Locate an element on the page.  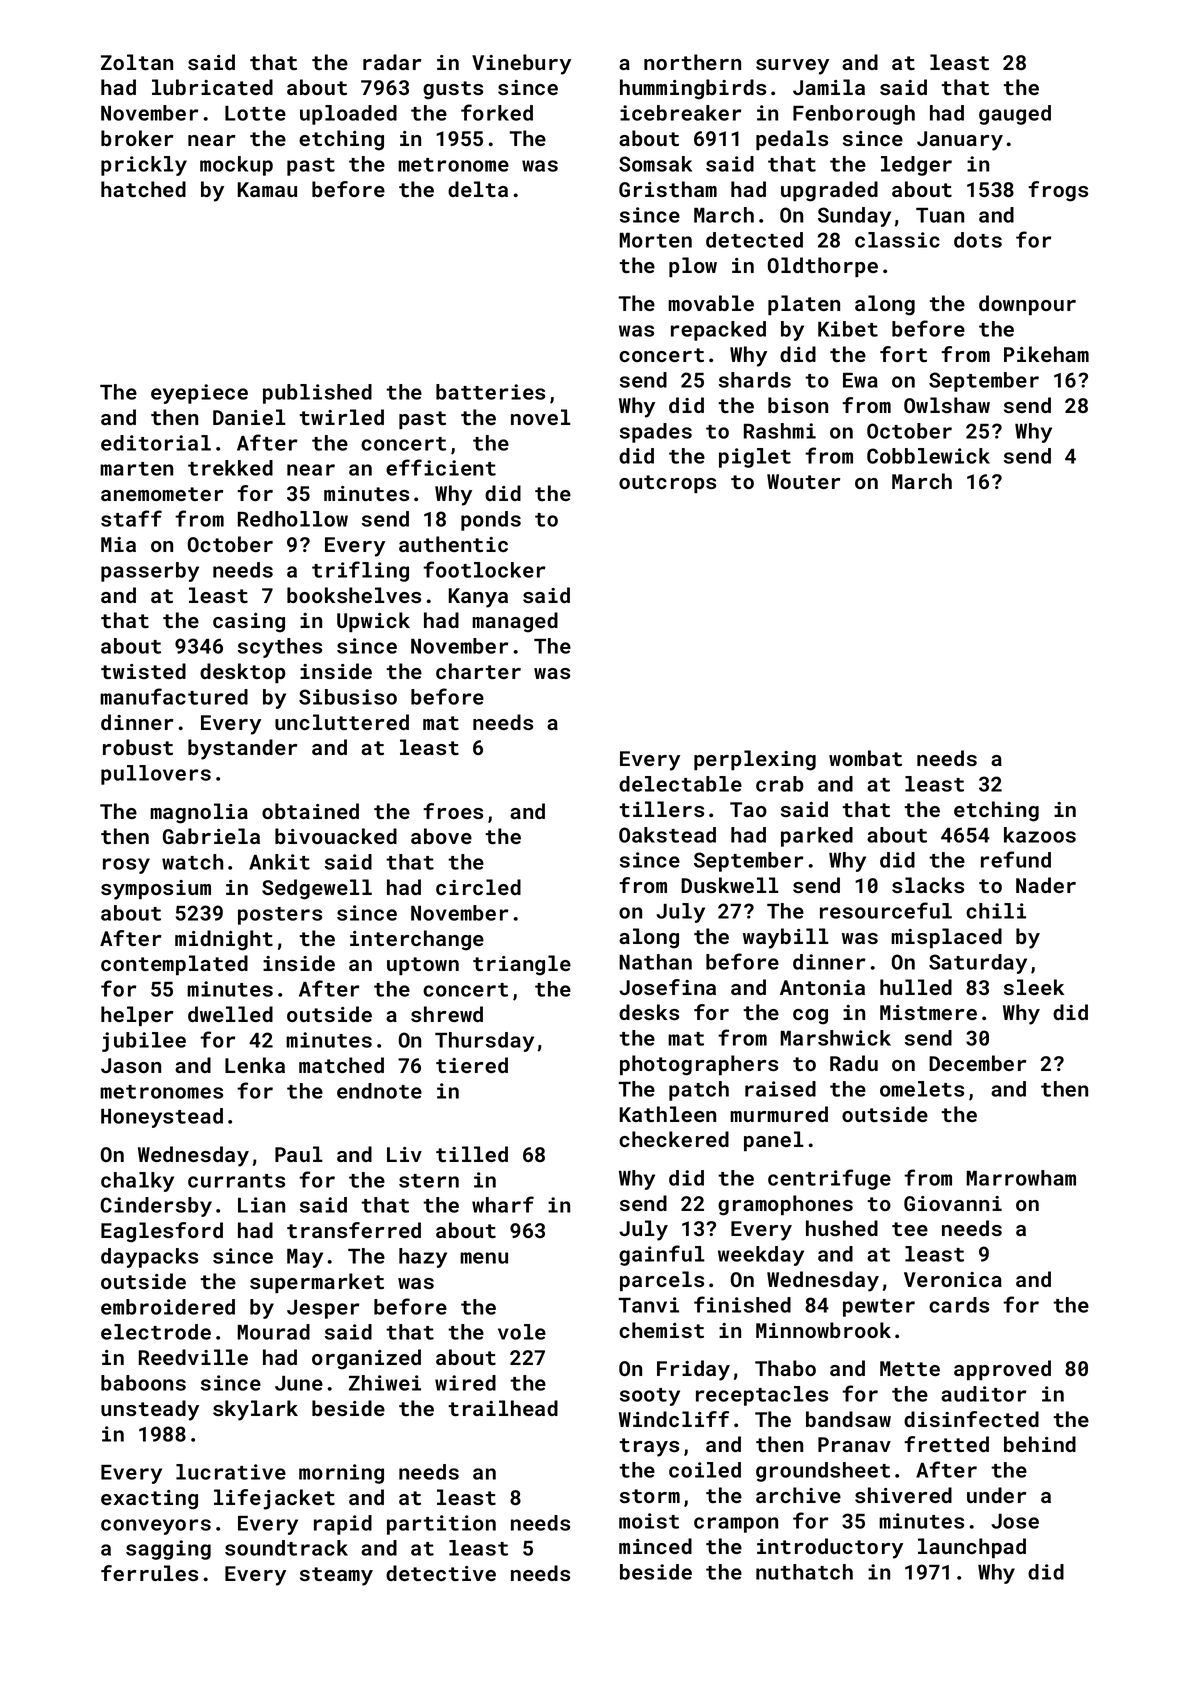
wharf is located at coordinates (503, 1204).
